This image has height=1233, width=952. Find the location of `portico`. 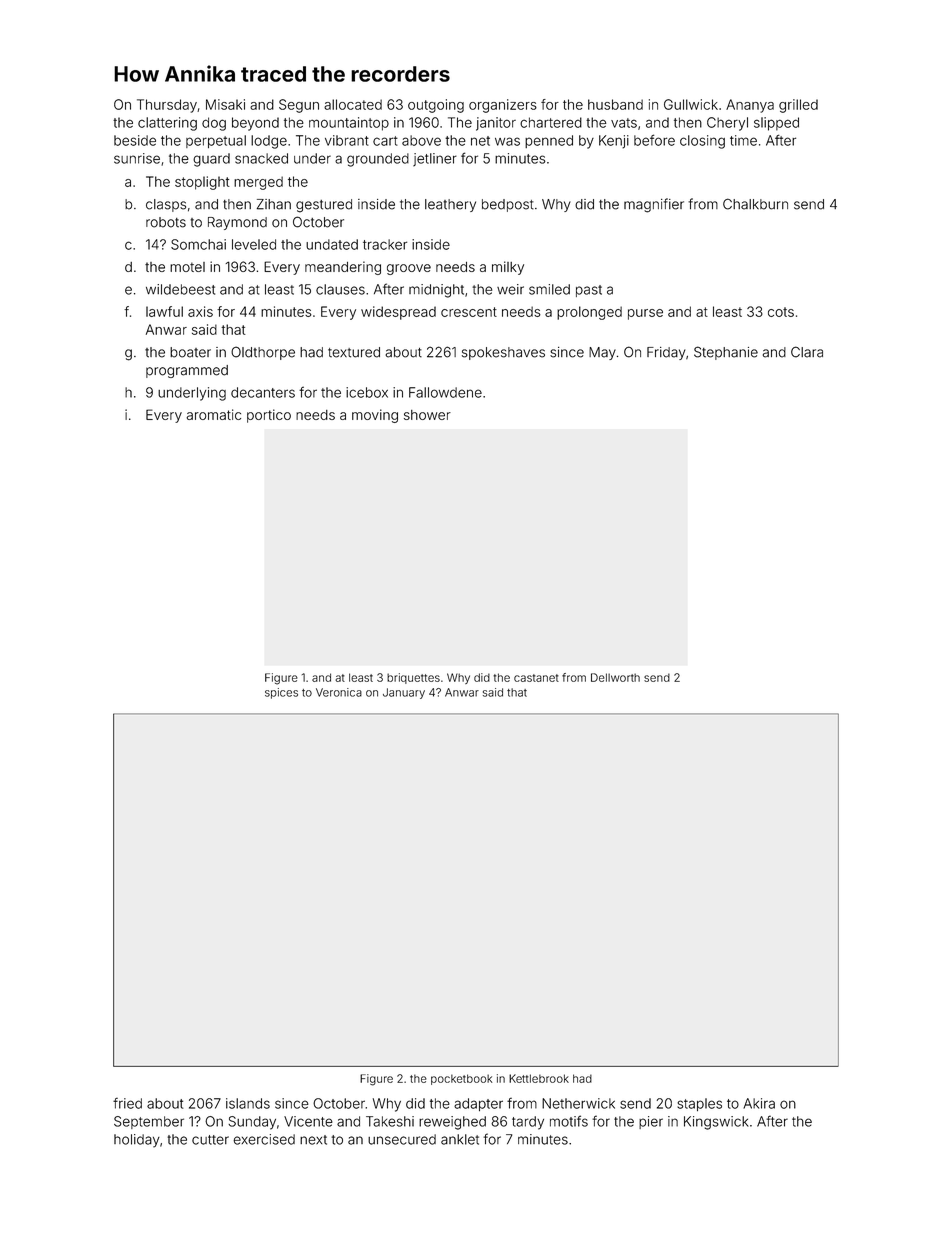

portico is located at coordinates (269, 416).
